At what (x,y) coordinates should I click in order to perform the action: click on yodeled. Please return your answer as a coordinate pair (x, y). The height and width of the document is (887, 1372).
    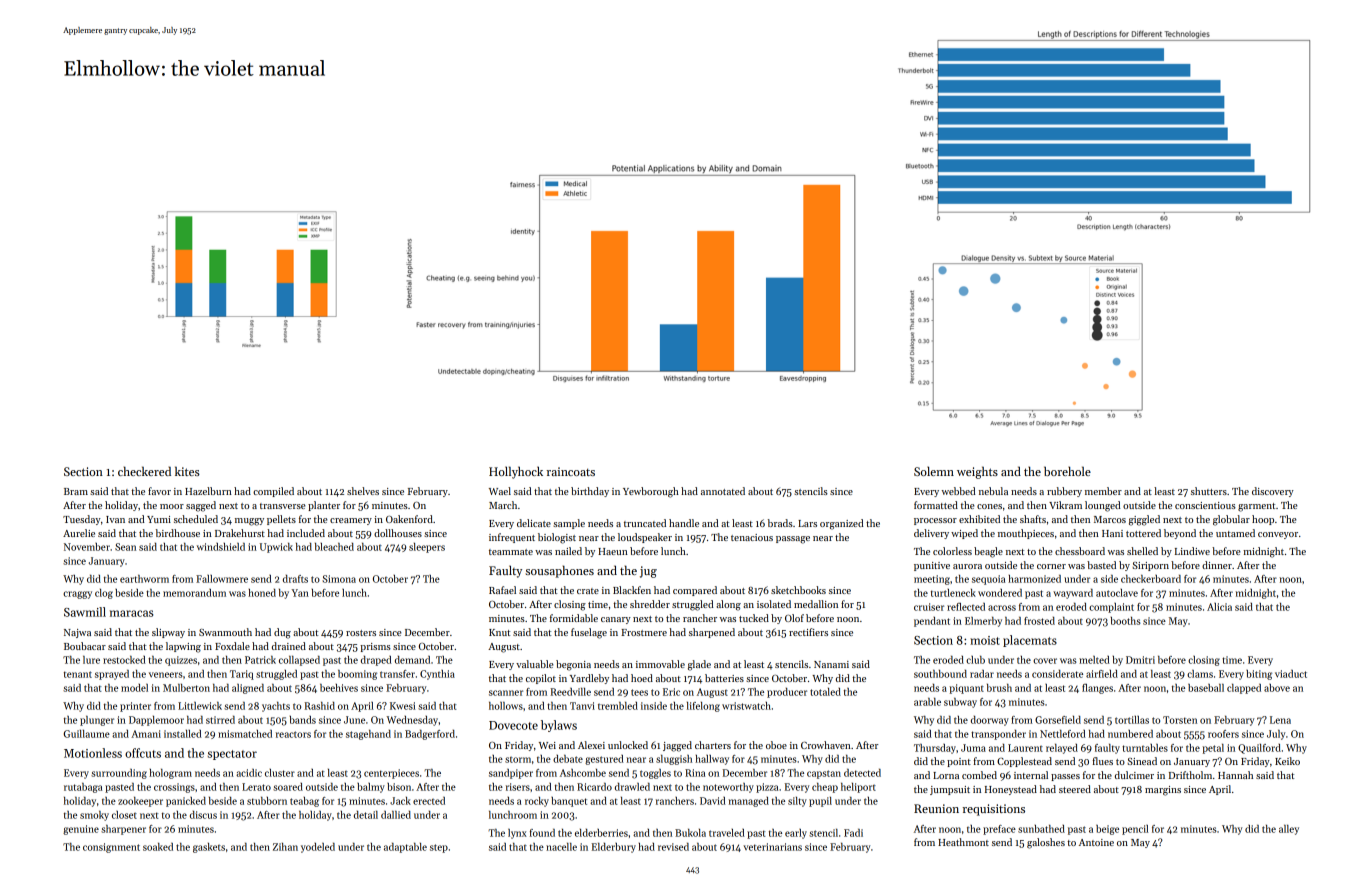
    Looking at the image, I should click on (318, 848).
